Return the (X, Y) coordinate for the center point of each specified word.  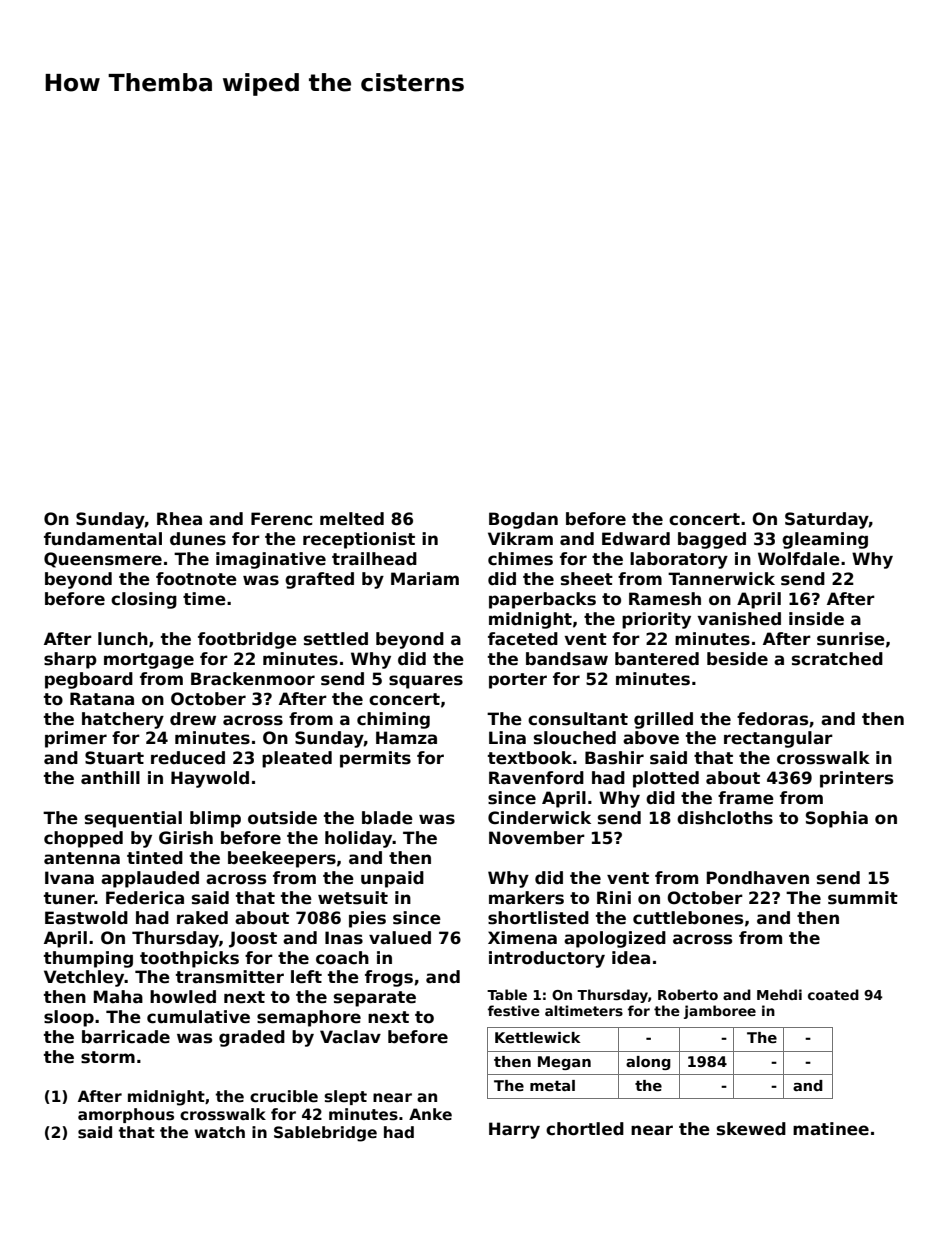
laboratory (679, 560)
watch (219, 1132)
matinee (831, 1129)
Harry (514, 1130)
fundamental (103, 539)
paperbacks (542, 600)
